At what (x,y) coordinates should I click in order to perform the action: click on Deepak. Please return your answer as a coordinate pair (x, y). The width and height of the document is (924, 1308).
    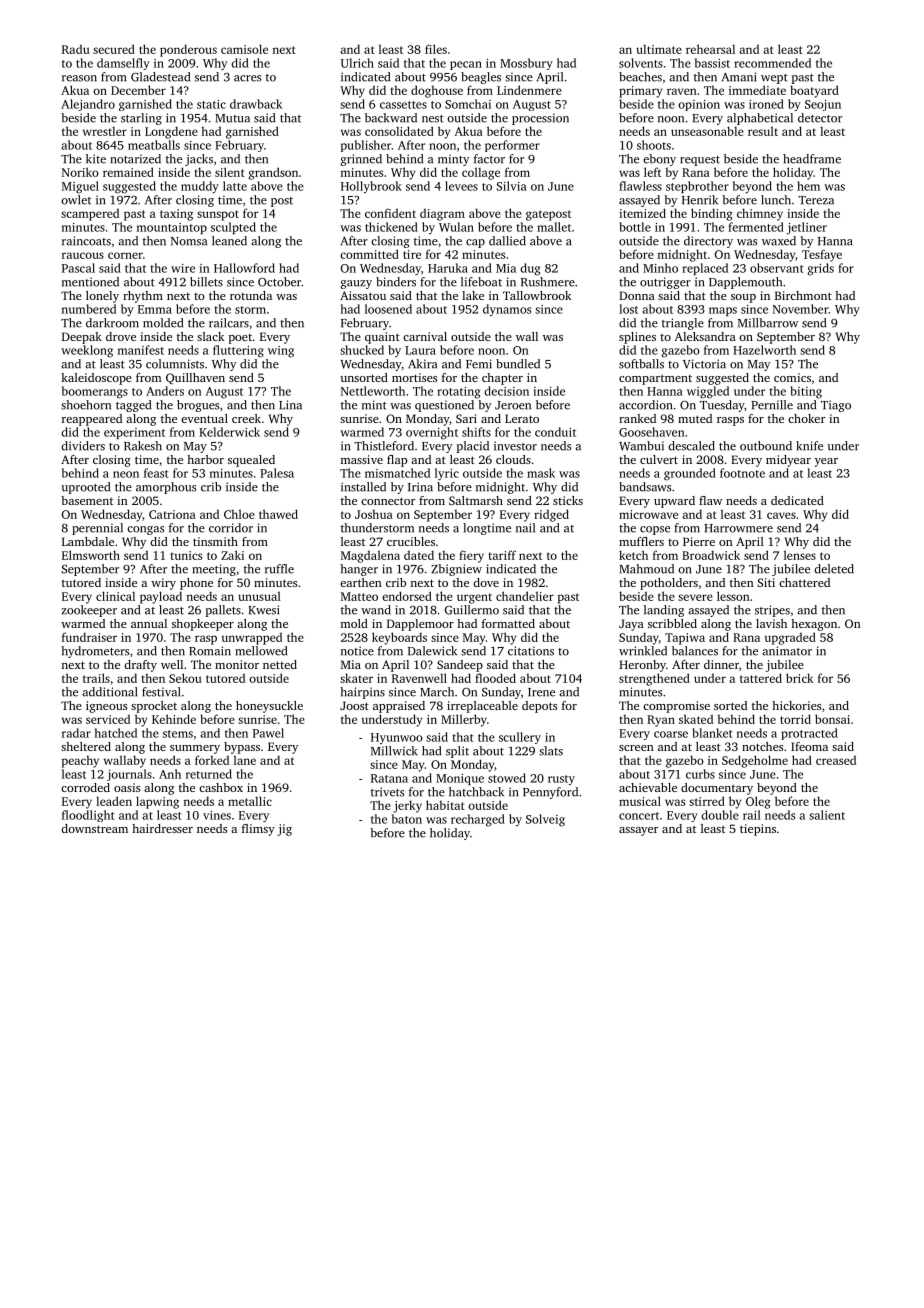
    Looking at the image, I should click on (82, 338).
